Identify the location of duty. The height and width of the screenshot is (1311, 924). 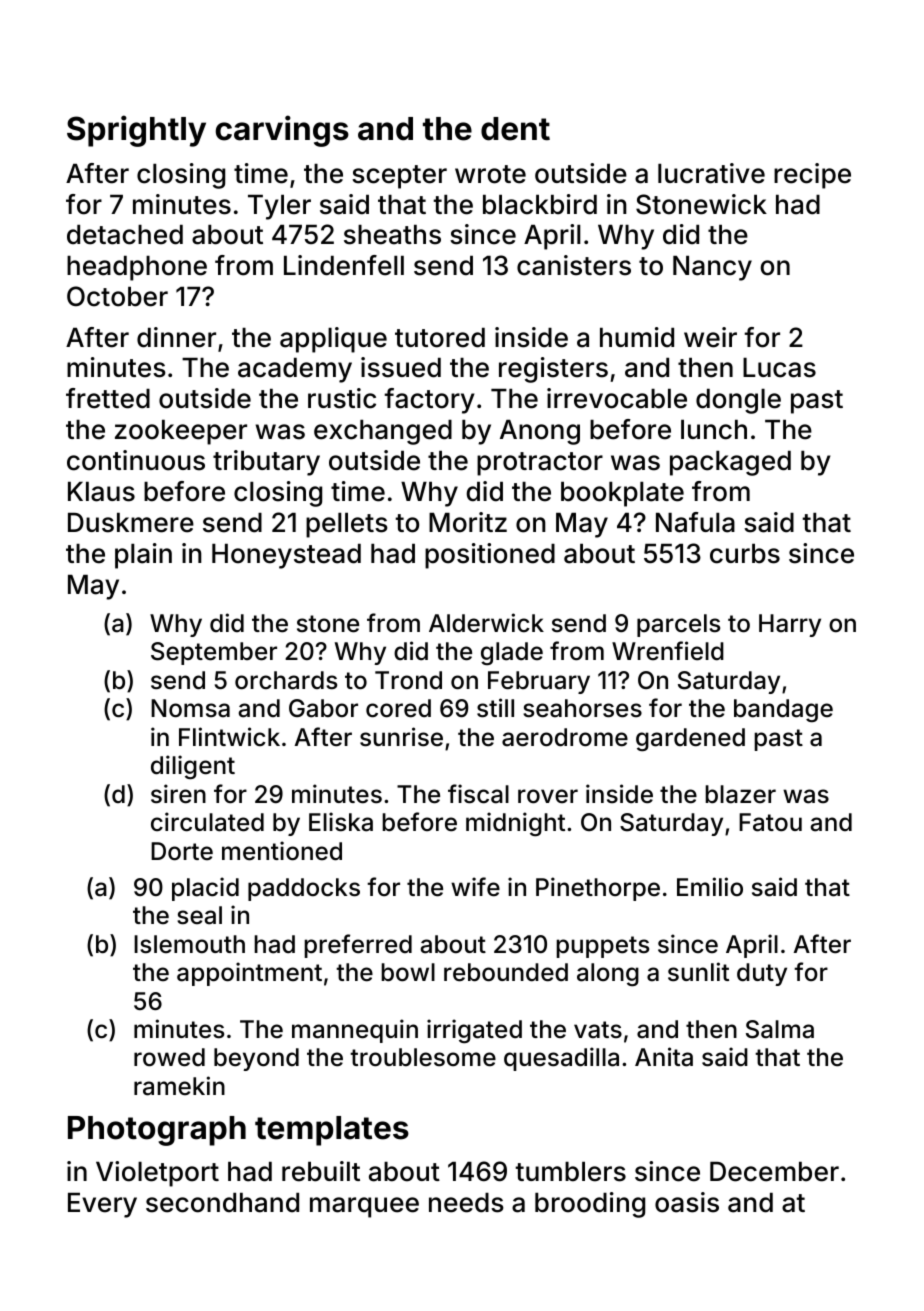
(762, 974).
